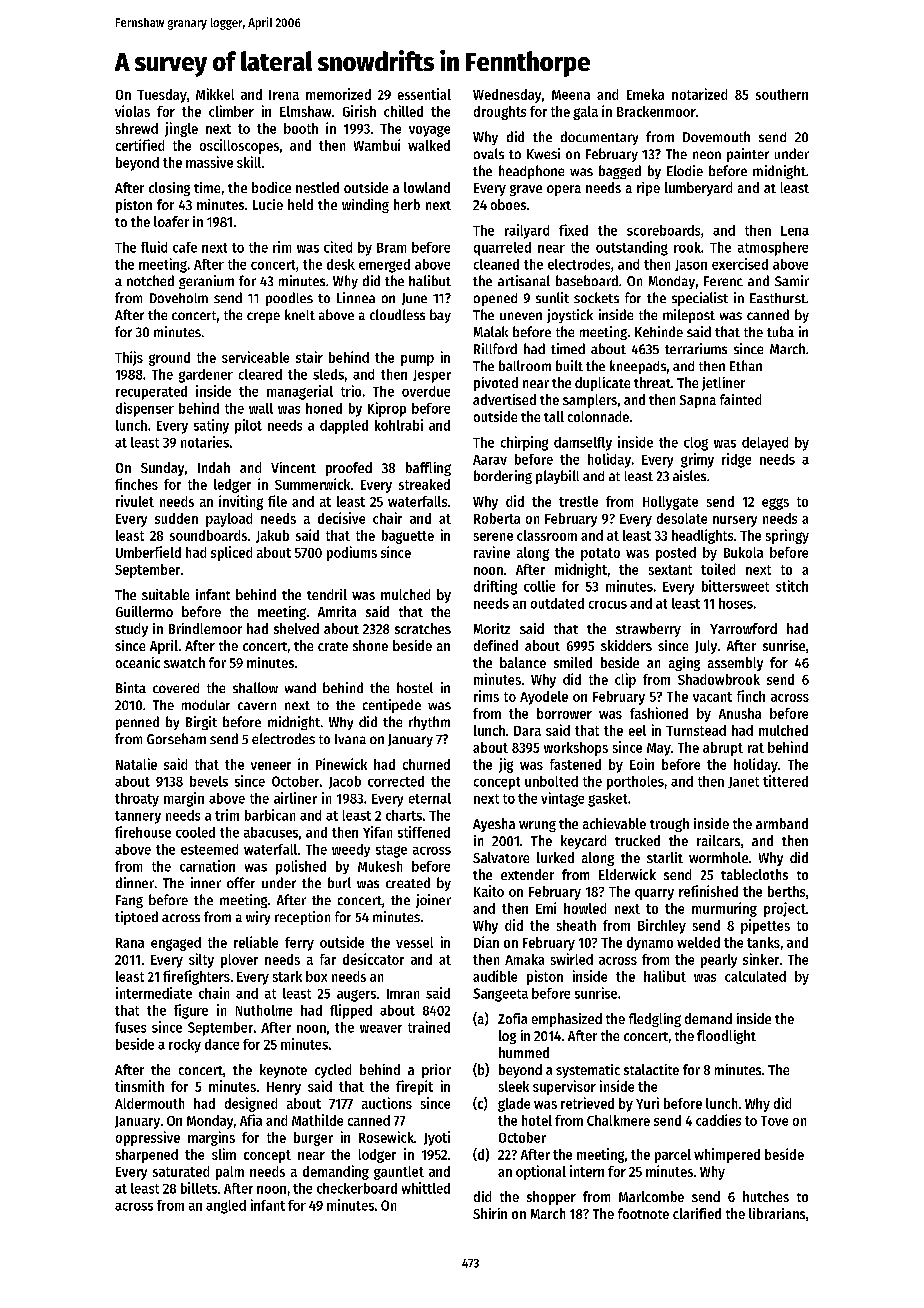  Describe the element at coordinates (226, 1207) in the image. I see `angled` at that location.
